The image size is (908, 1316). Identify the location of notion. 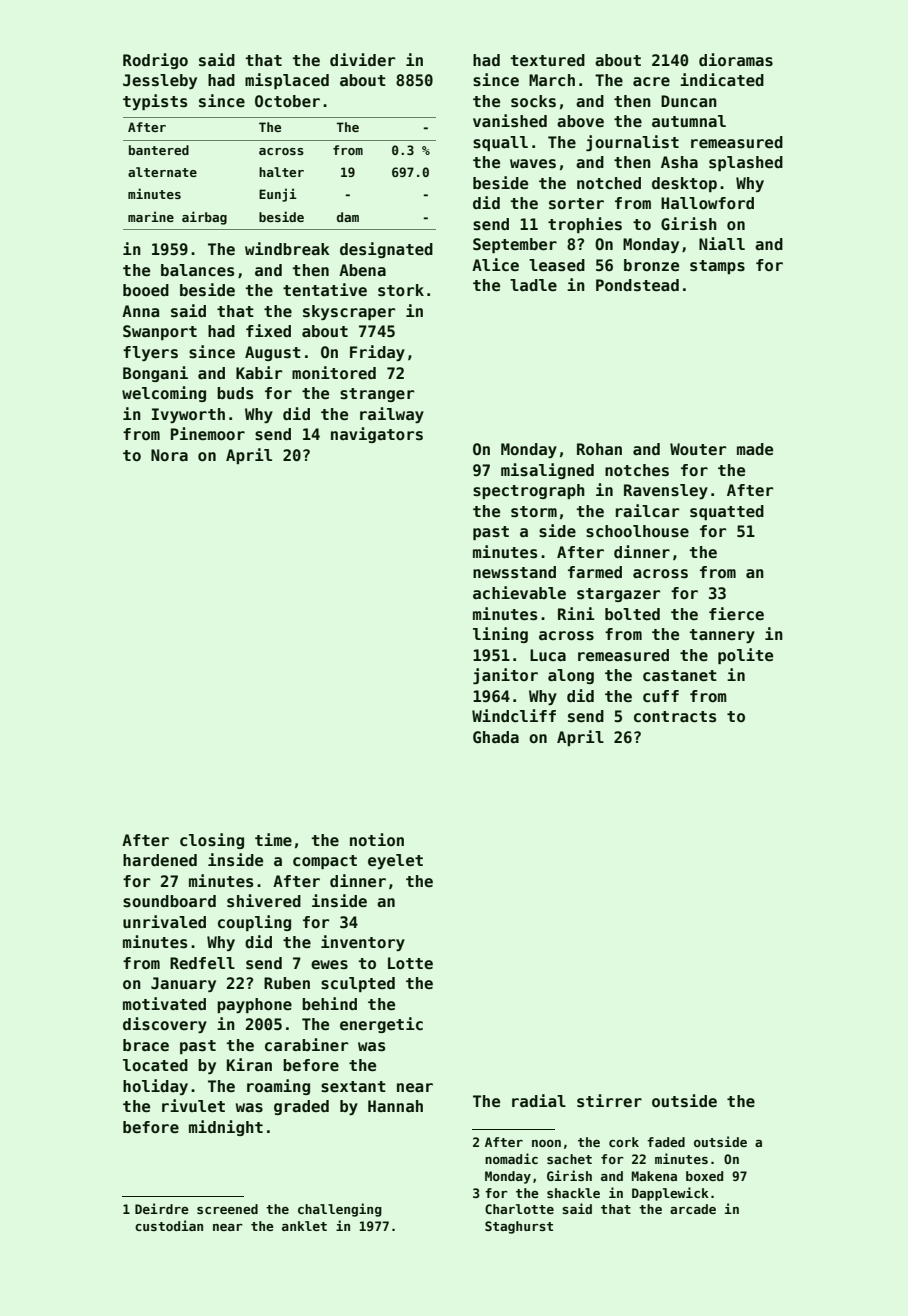
(377, 839).
